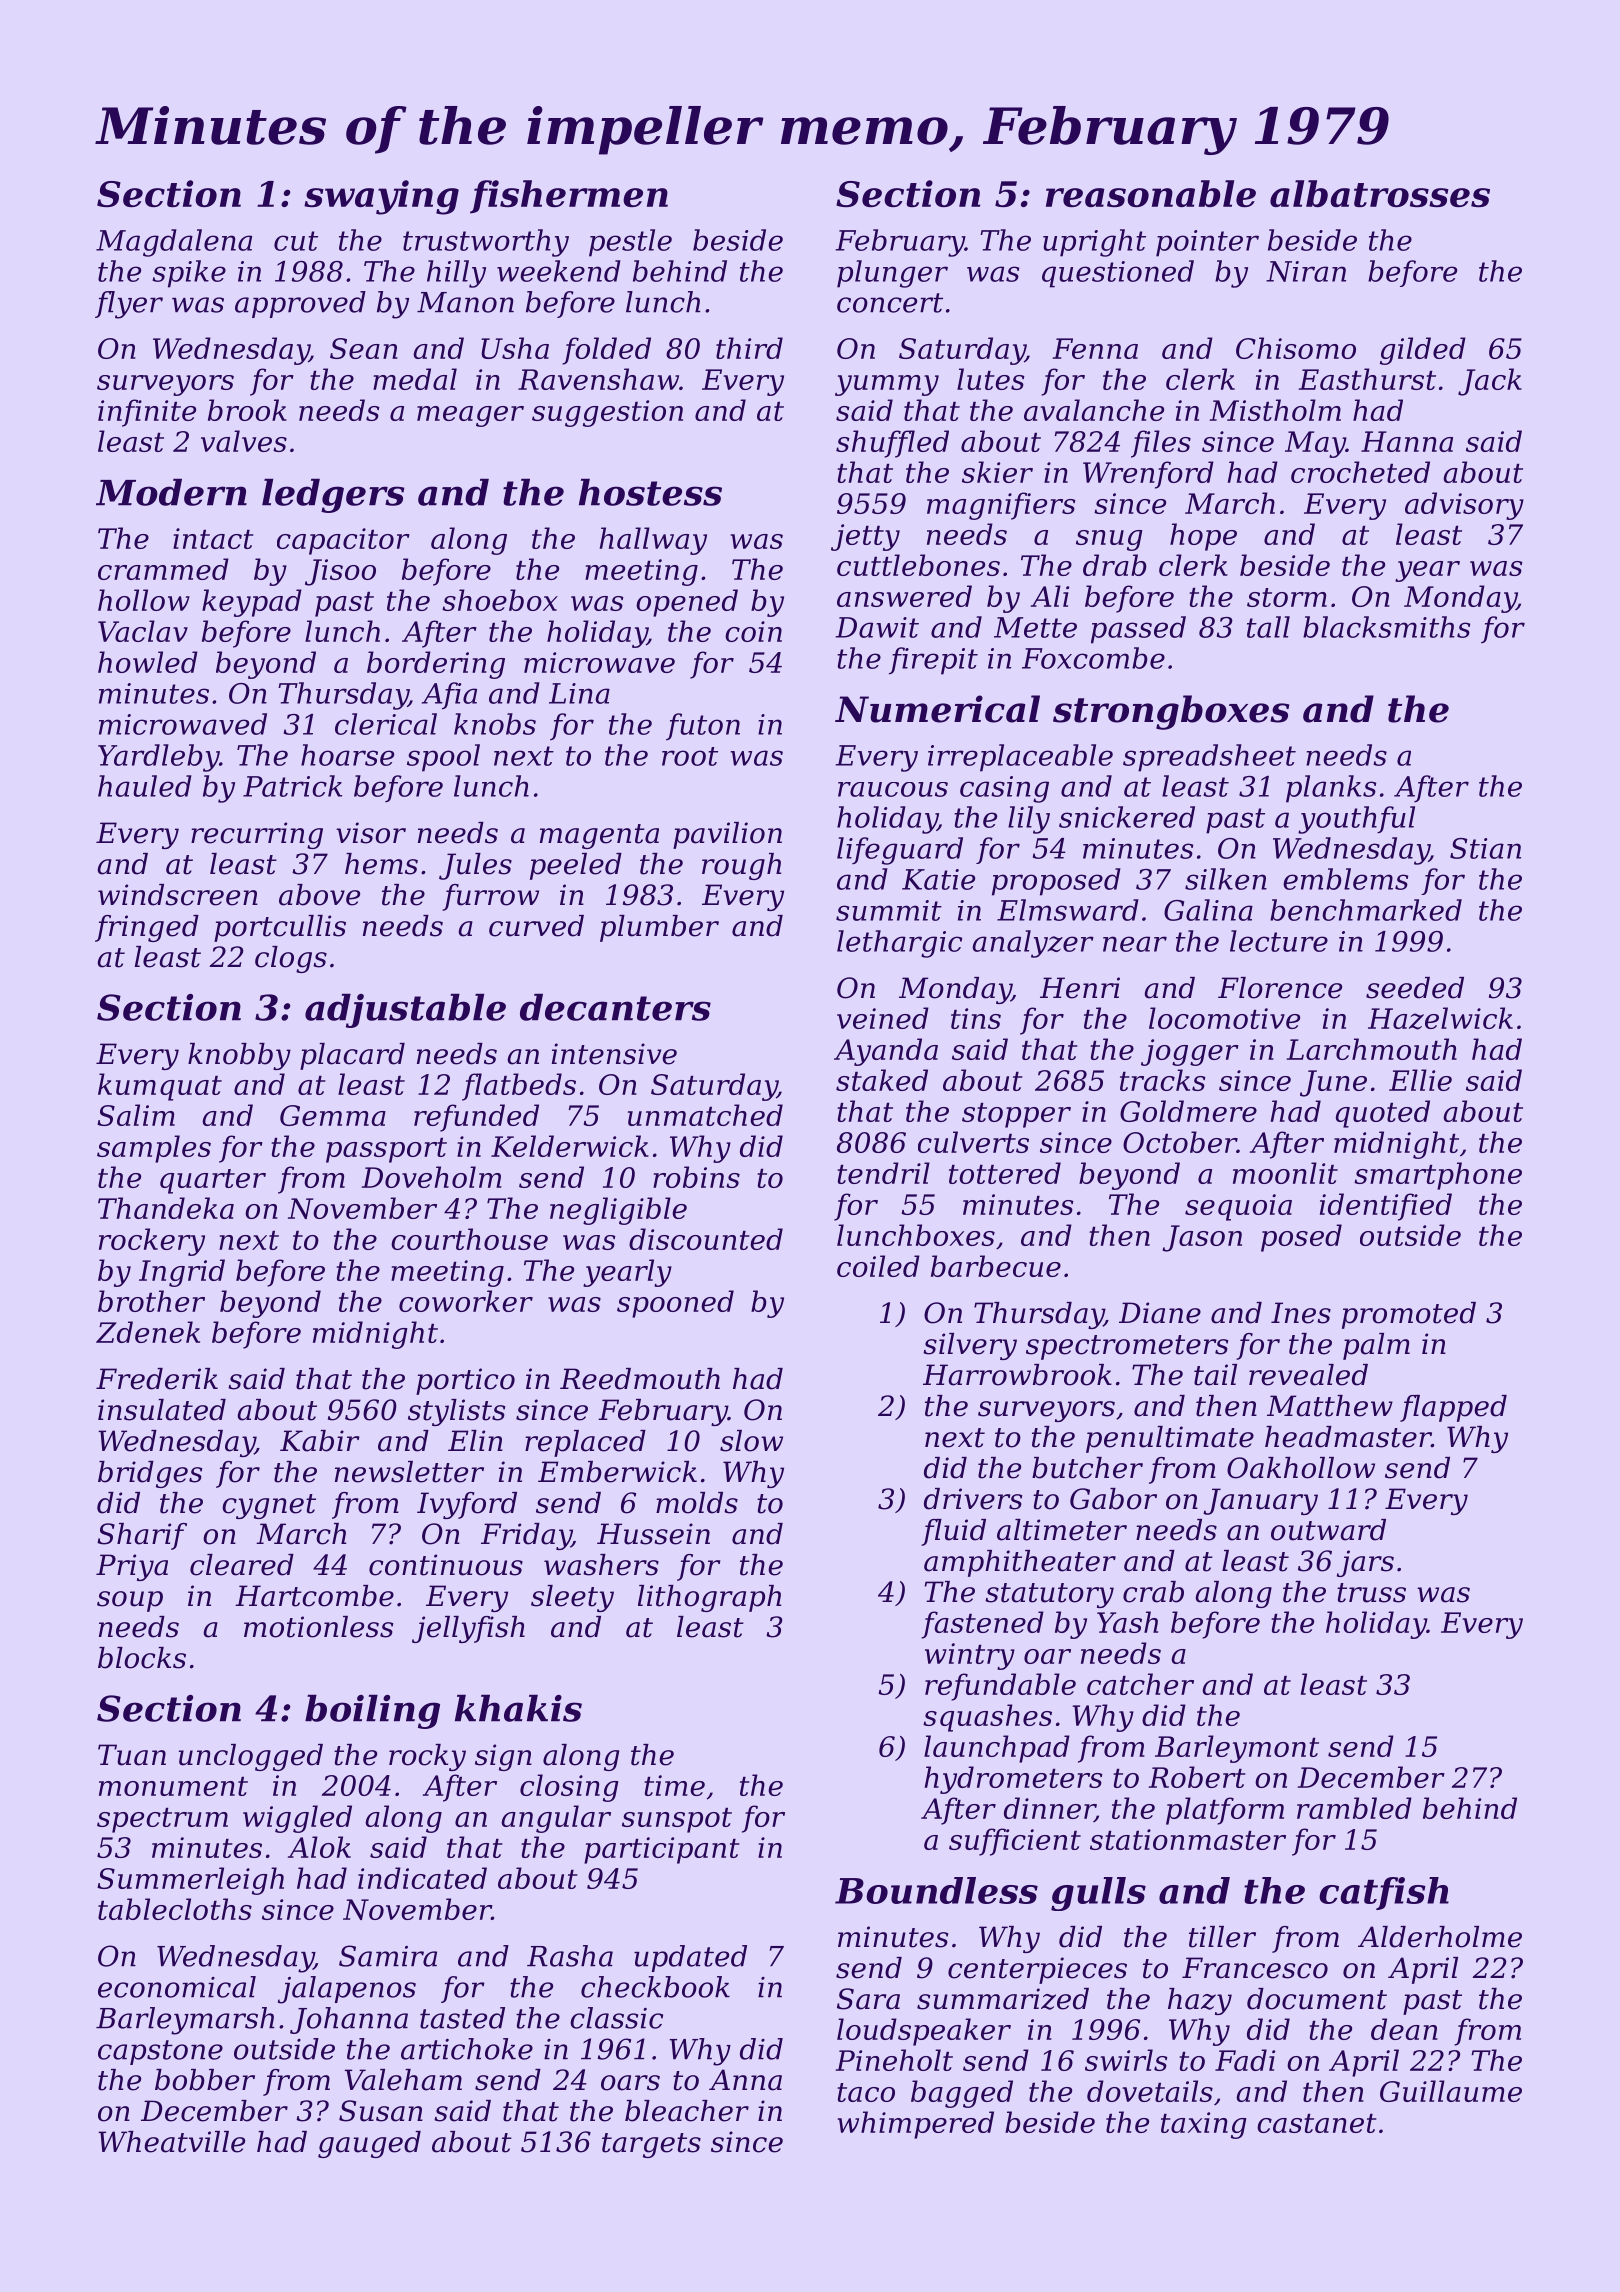 The width and height of the document is (1620, 2292). Describe the element at coordinates (239, 1056) in the document. I see `knobby` at that location.
